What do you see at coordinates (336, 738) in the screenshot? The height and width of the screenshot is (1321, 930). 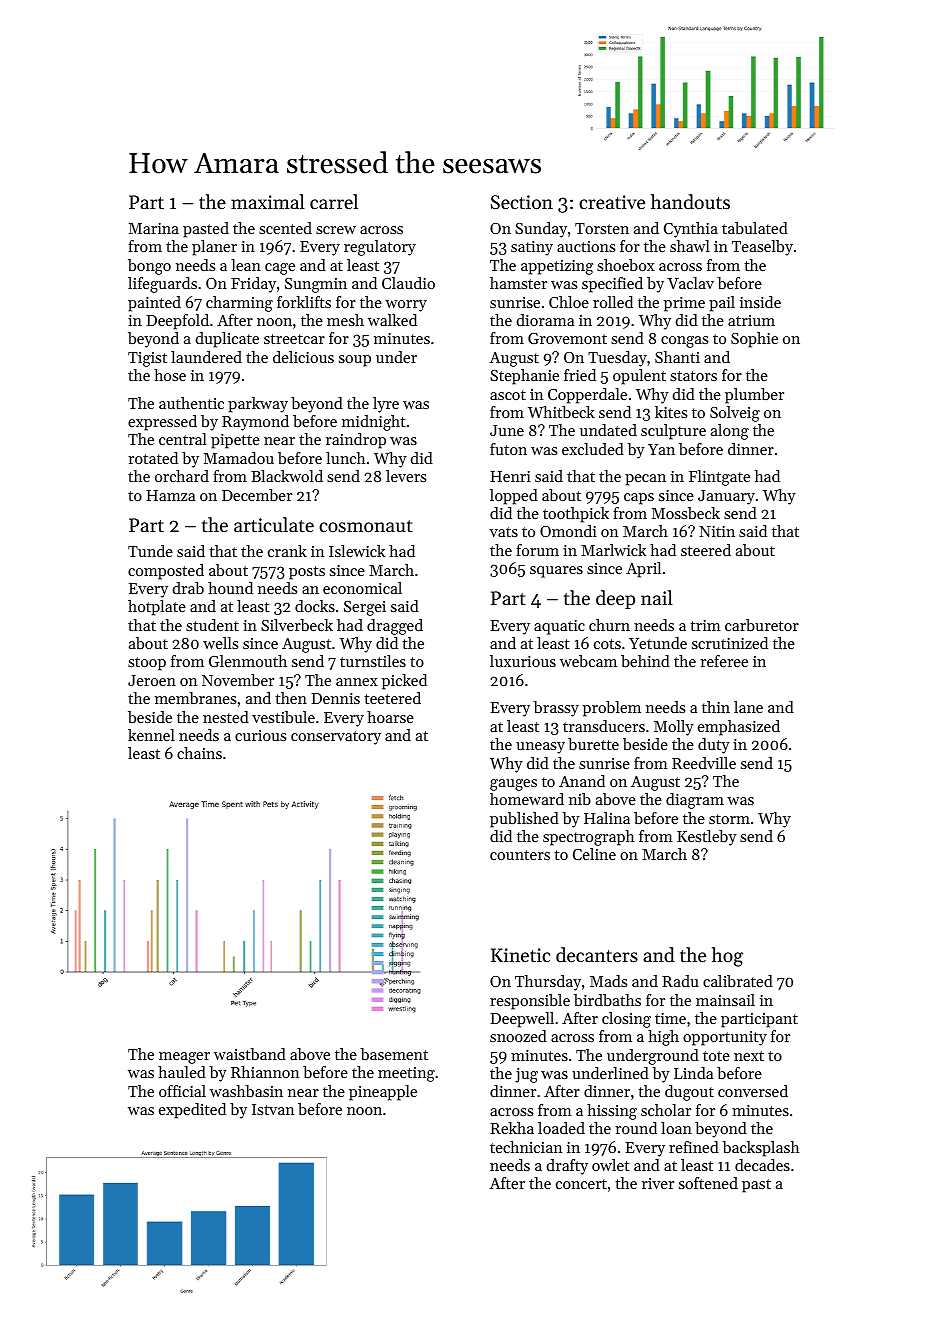 I see `conservatory` at bounding box center [336, 738].
